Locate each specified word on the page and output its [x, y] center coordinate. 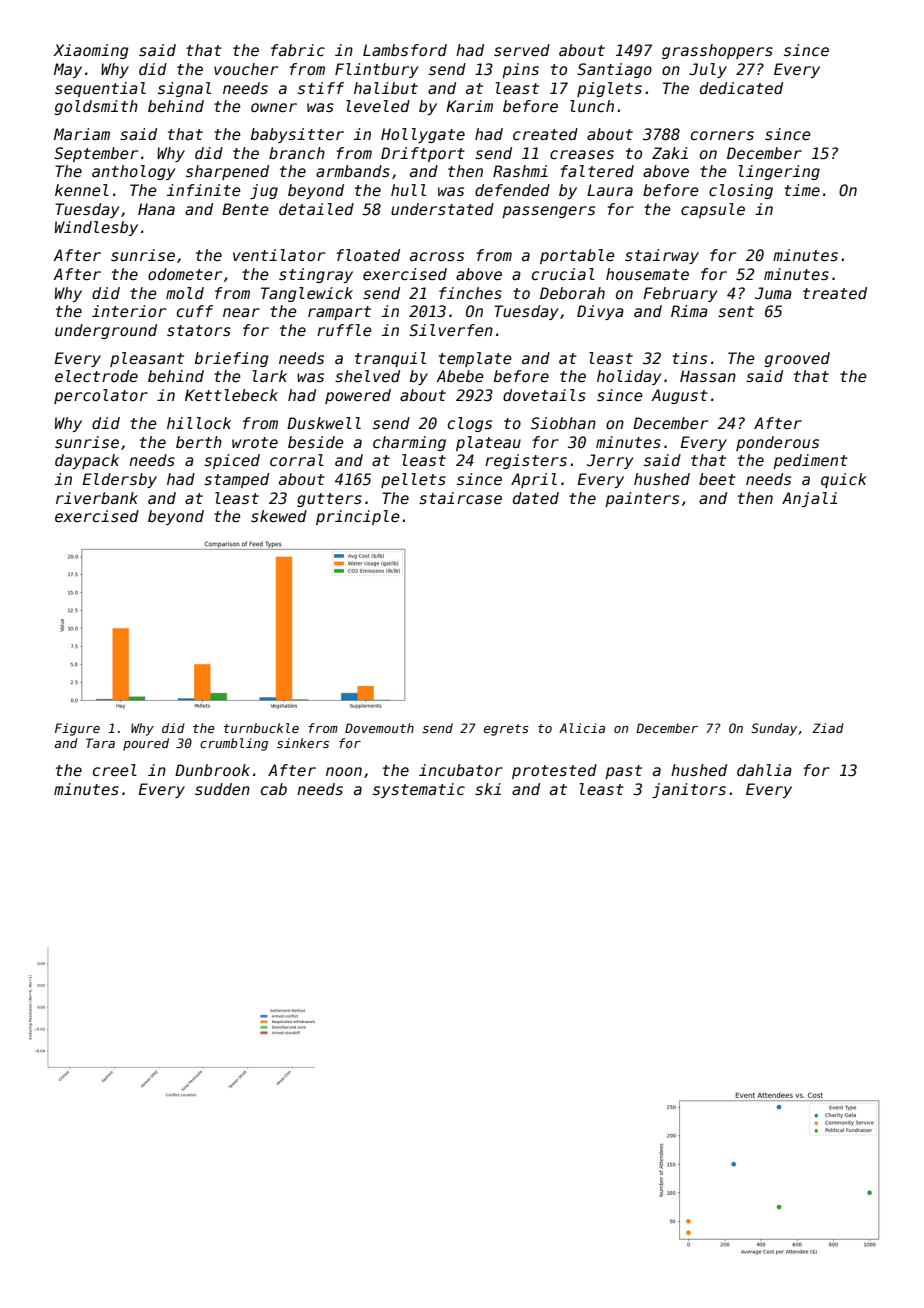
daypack [87, 461]
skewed [279, 516]
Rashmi [520, 171]
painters [642, 499]
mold [185, 293]
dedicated [741, 88]
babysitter [297, 135]
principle [358, 517]
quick [844, 480]
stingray [316, 275]
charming [409, 443]
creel [115, 770]
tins [689, 358]
